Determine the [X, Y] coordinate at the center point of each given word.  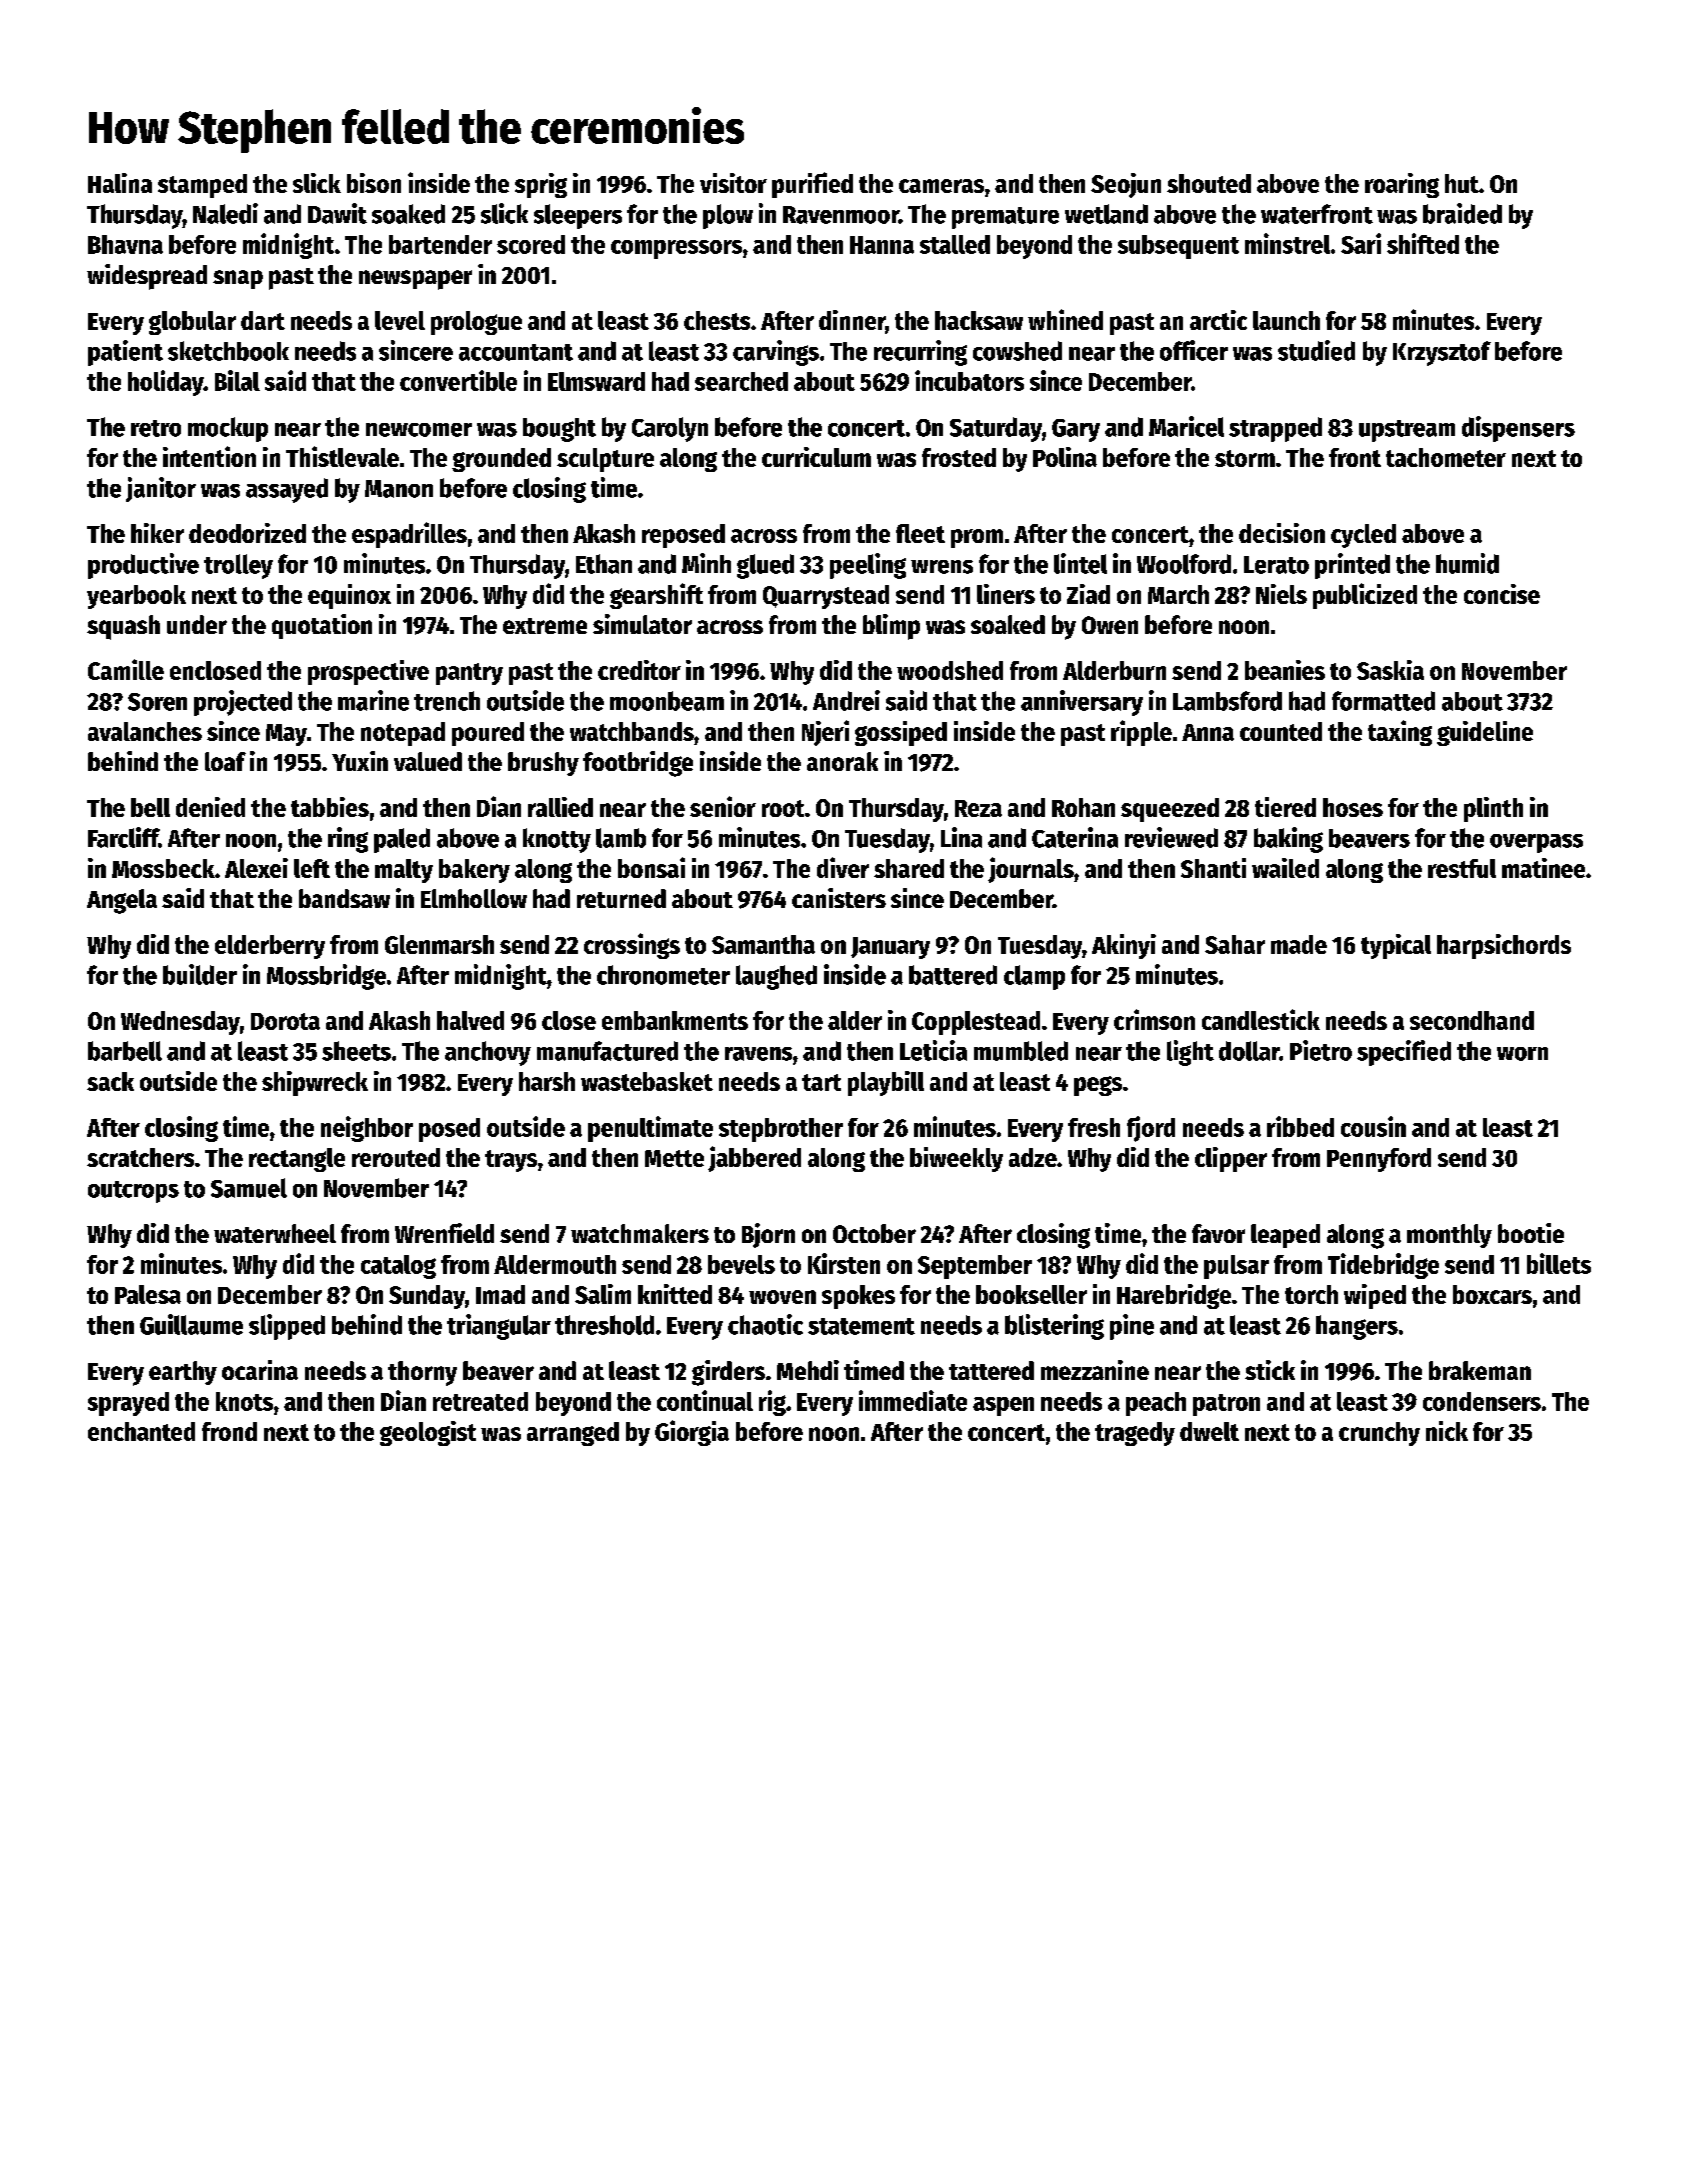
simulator [642, 624]
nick [1447, 1431]
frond [229, 1431]
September [975, 1267]
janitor [161, 489]
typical [1396, 946]
